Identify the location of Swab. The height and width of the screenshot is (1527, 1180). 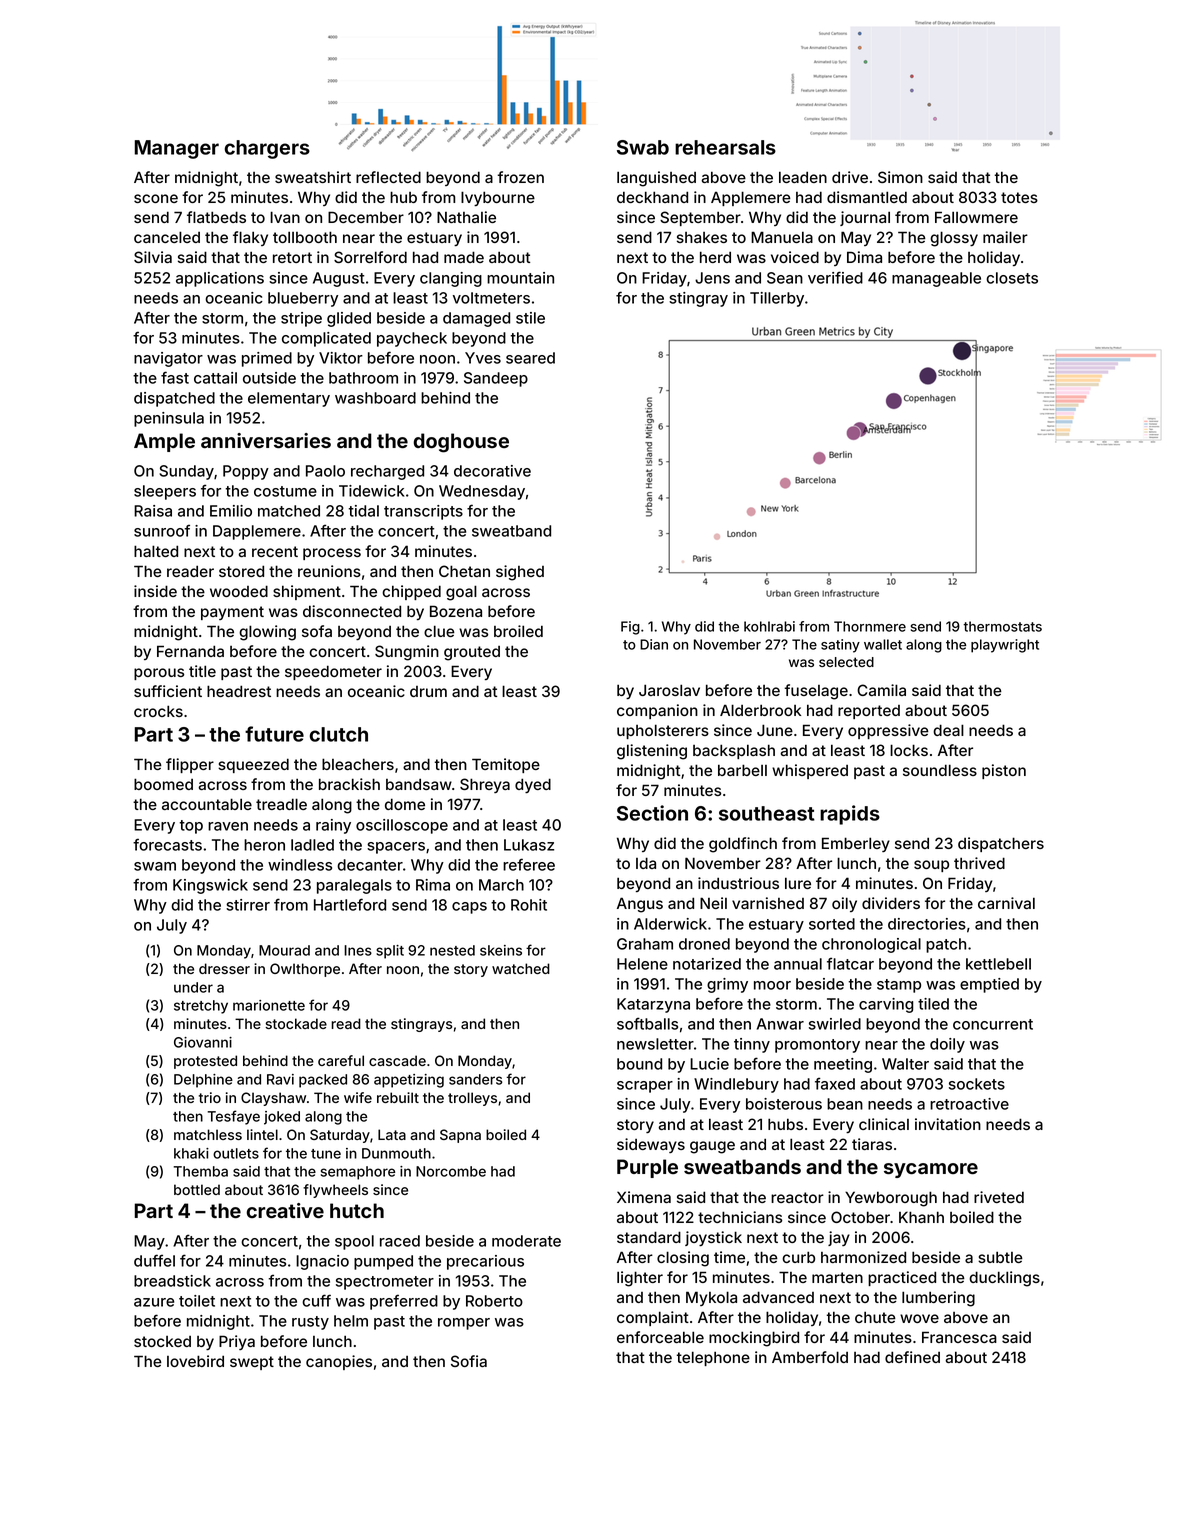
(643, 147).
